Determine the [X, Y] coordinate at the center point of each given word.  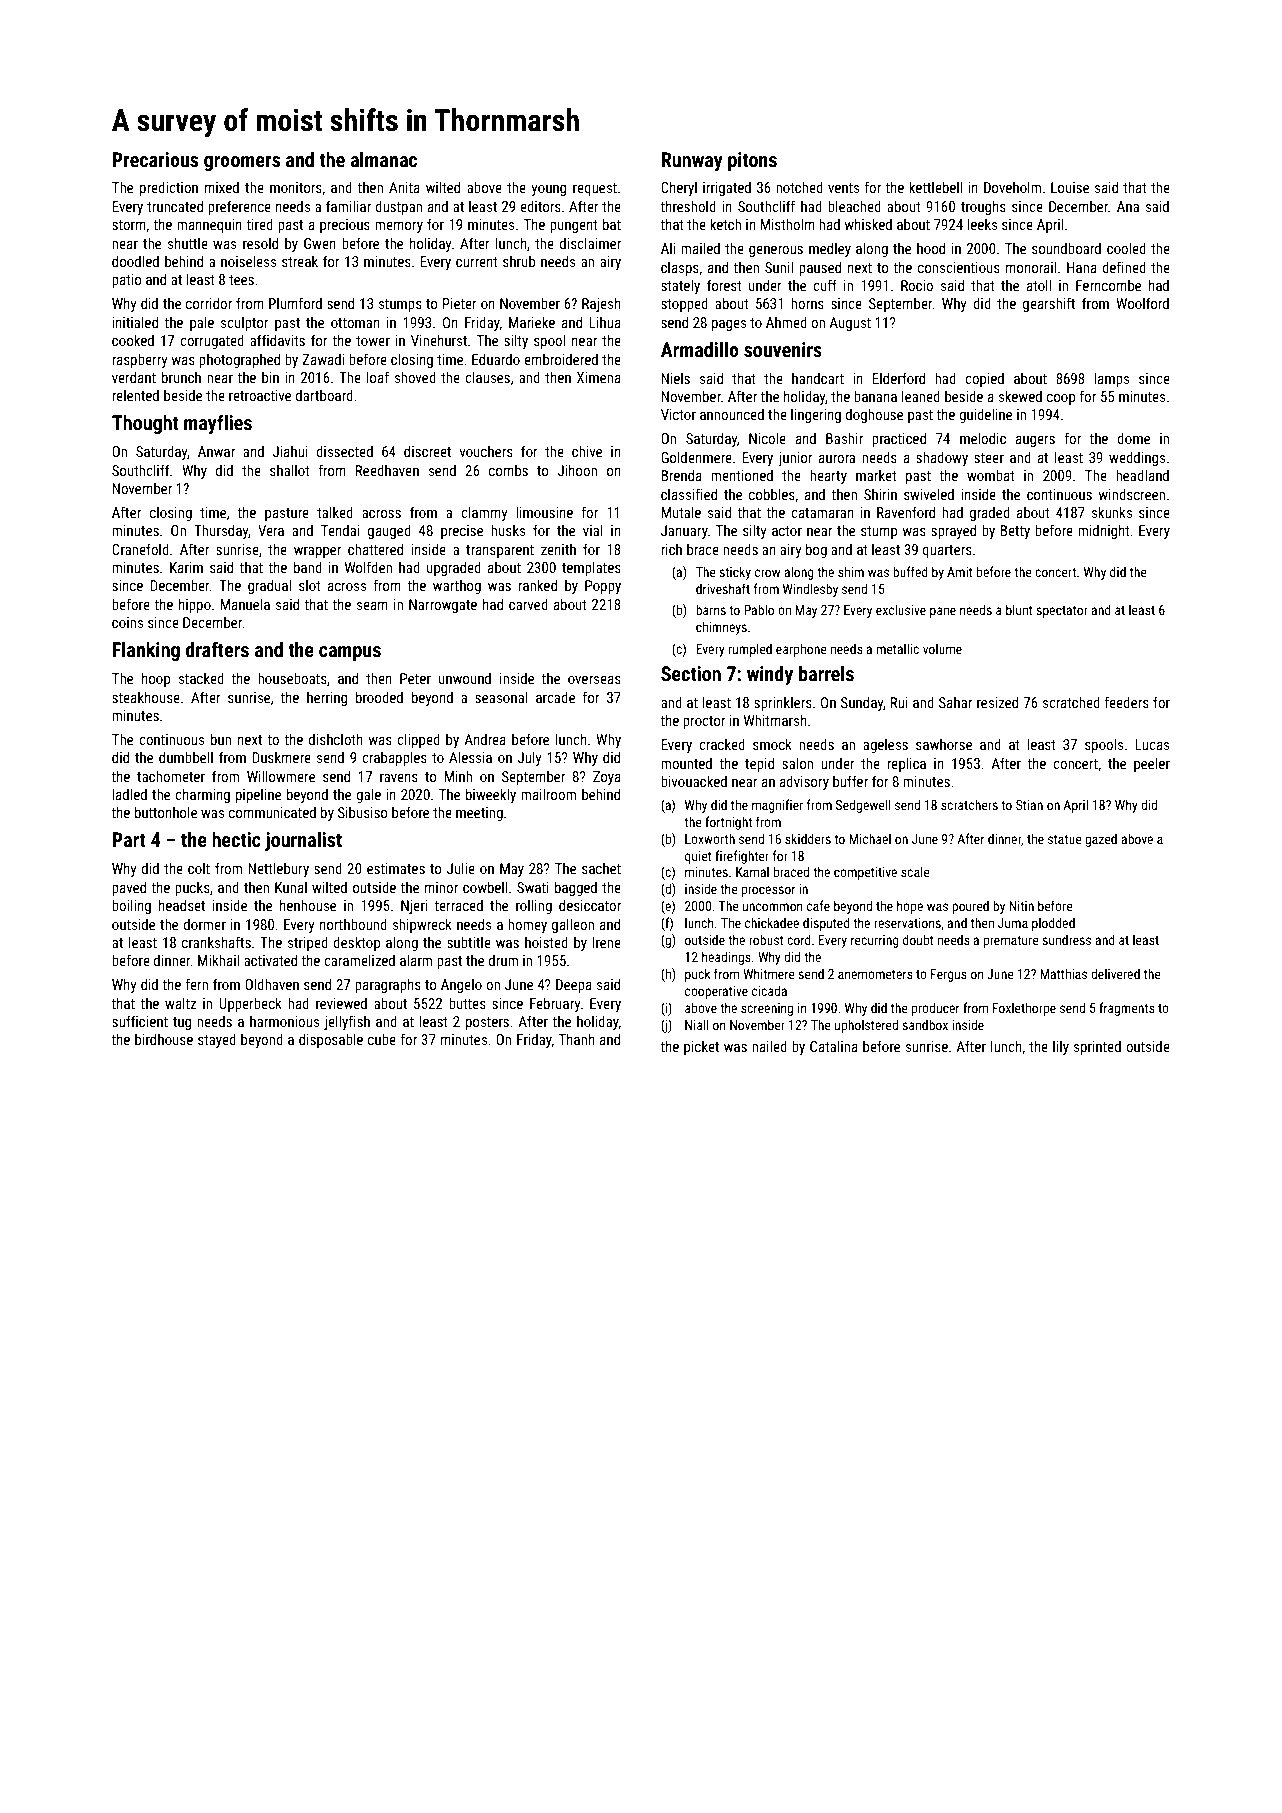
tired [259, 224]
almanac [383, 159]
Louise [1070, 187]
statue [1065, 839]
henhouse [308, 905]
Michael [870, 838]
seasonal [501, 697]
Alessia [470, 757]
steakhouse [146, 697]
